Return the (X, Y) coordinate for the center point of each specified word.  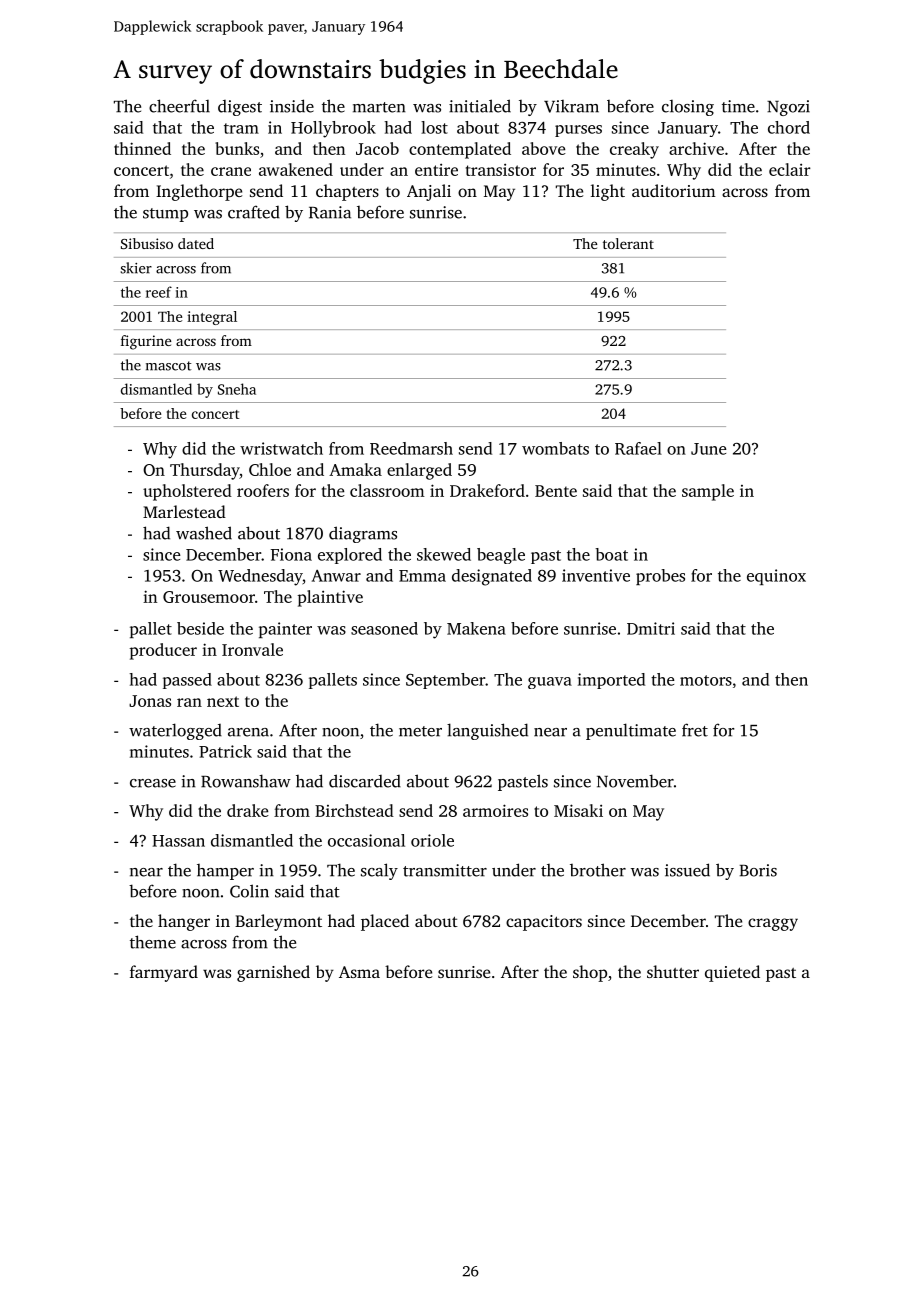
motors (706, 680)
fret (695, 730)
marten (379, 107)
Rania (330, 212)
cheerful (179, 106)
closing (688, 108)
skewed (444, 554)
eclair (790, 169)
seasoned (384, 628)
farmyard (164, 973)
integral (212, 318)
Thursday (205, 471)
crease (153, 783)
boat (611, 554)
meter (420, 731)
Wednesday (260, 577)
